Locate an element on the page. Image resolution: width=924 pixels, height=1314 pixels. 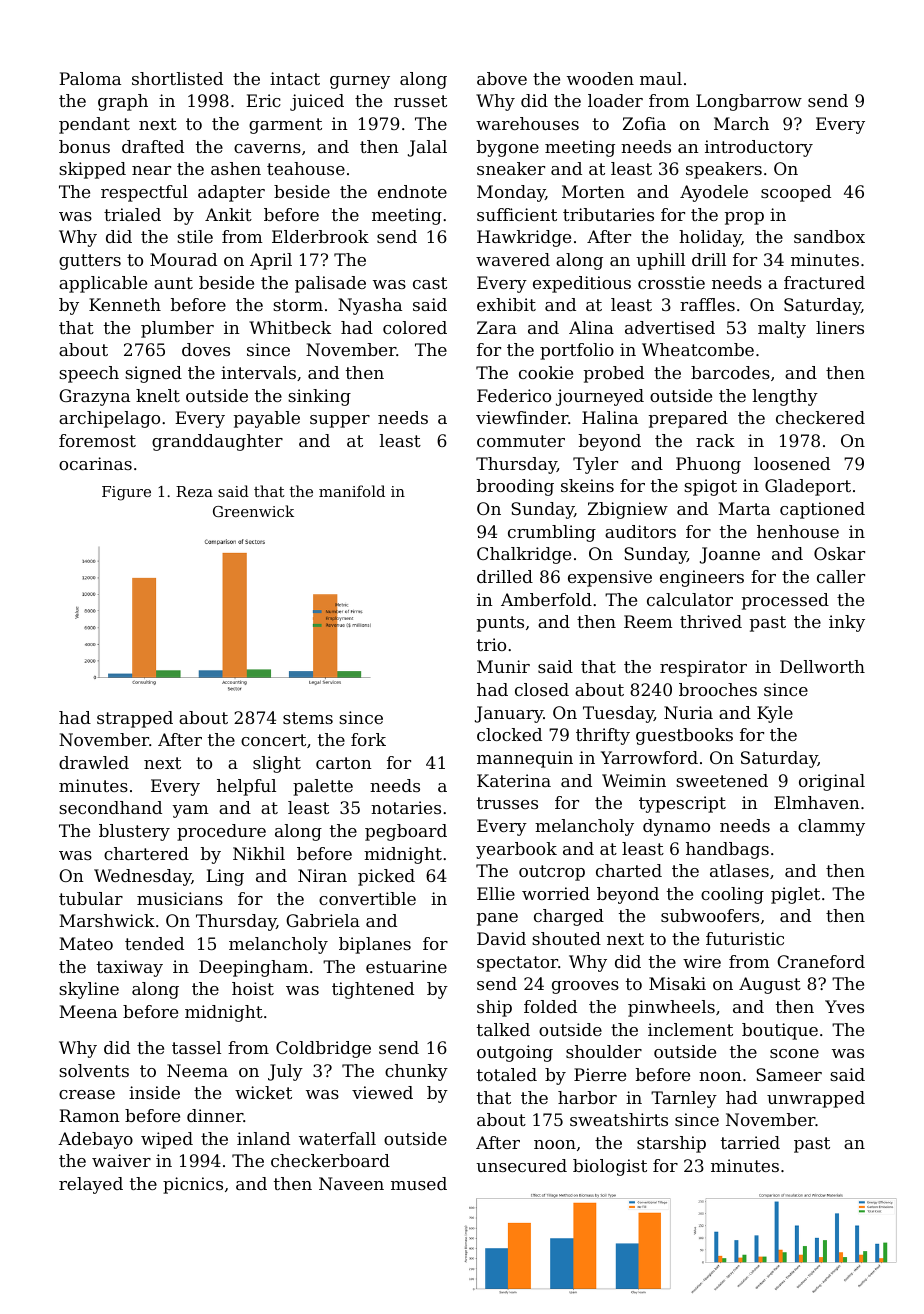
signed is located at coordinates (153, 374).
